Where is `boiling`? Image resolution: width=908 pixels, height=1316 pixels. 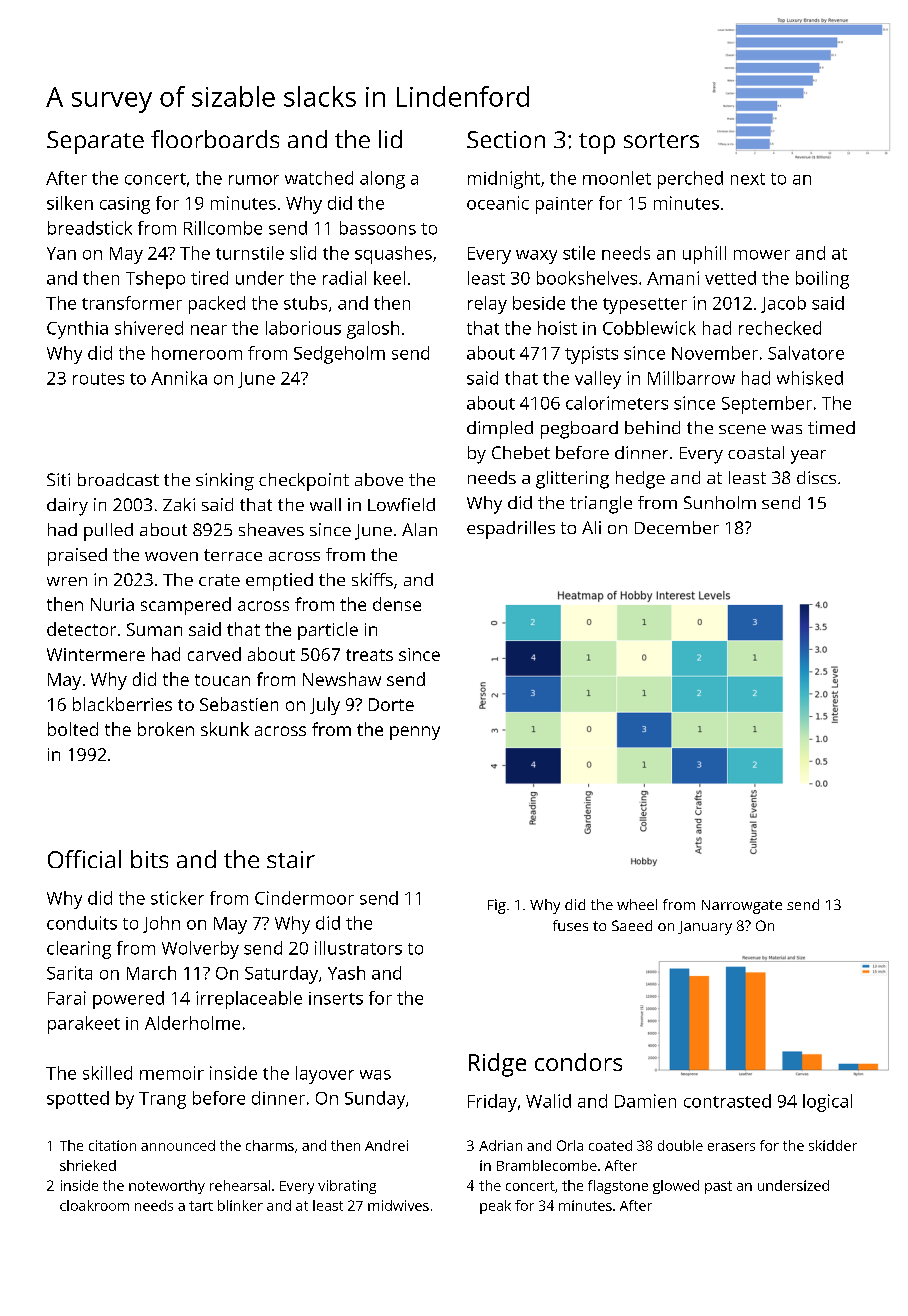 boiling is located at coordinates (822, 280).
